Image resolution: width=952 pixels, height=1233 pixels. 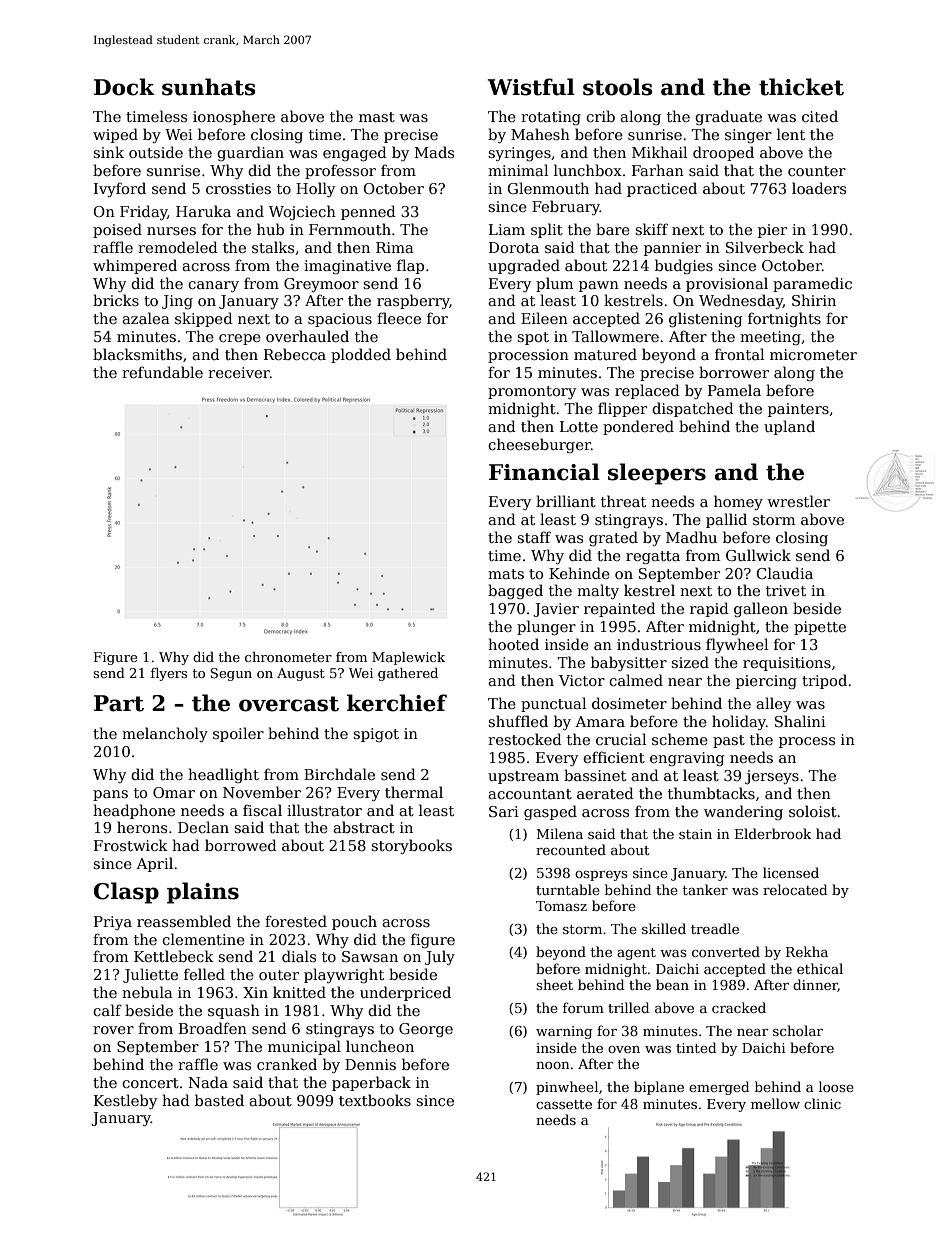 I want to click on syringes, so click(x=519, y=154).
